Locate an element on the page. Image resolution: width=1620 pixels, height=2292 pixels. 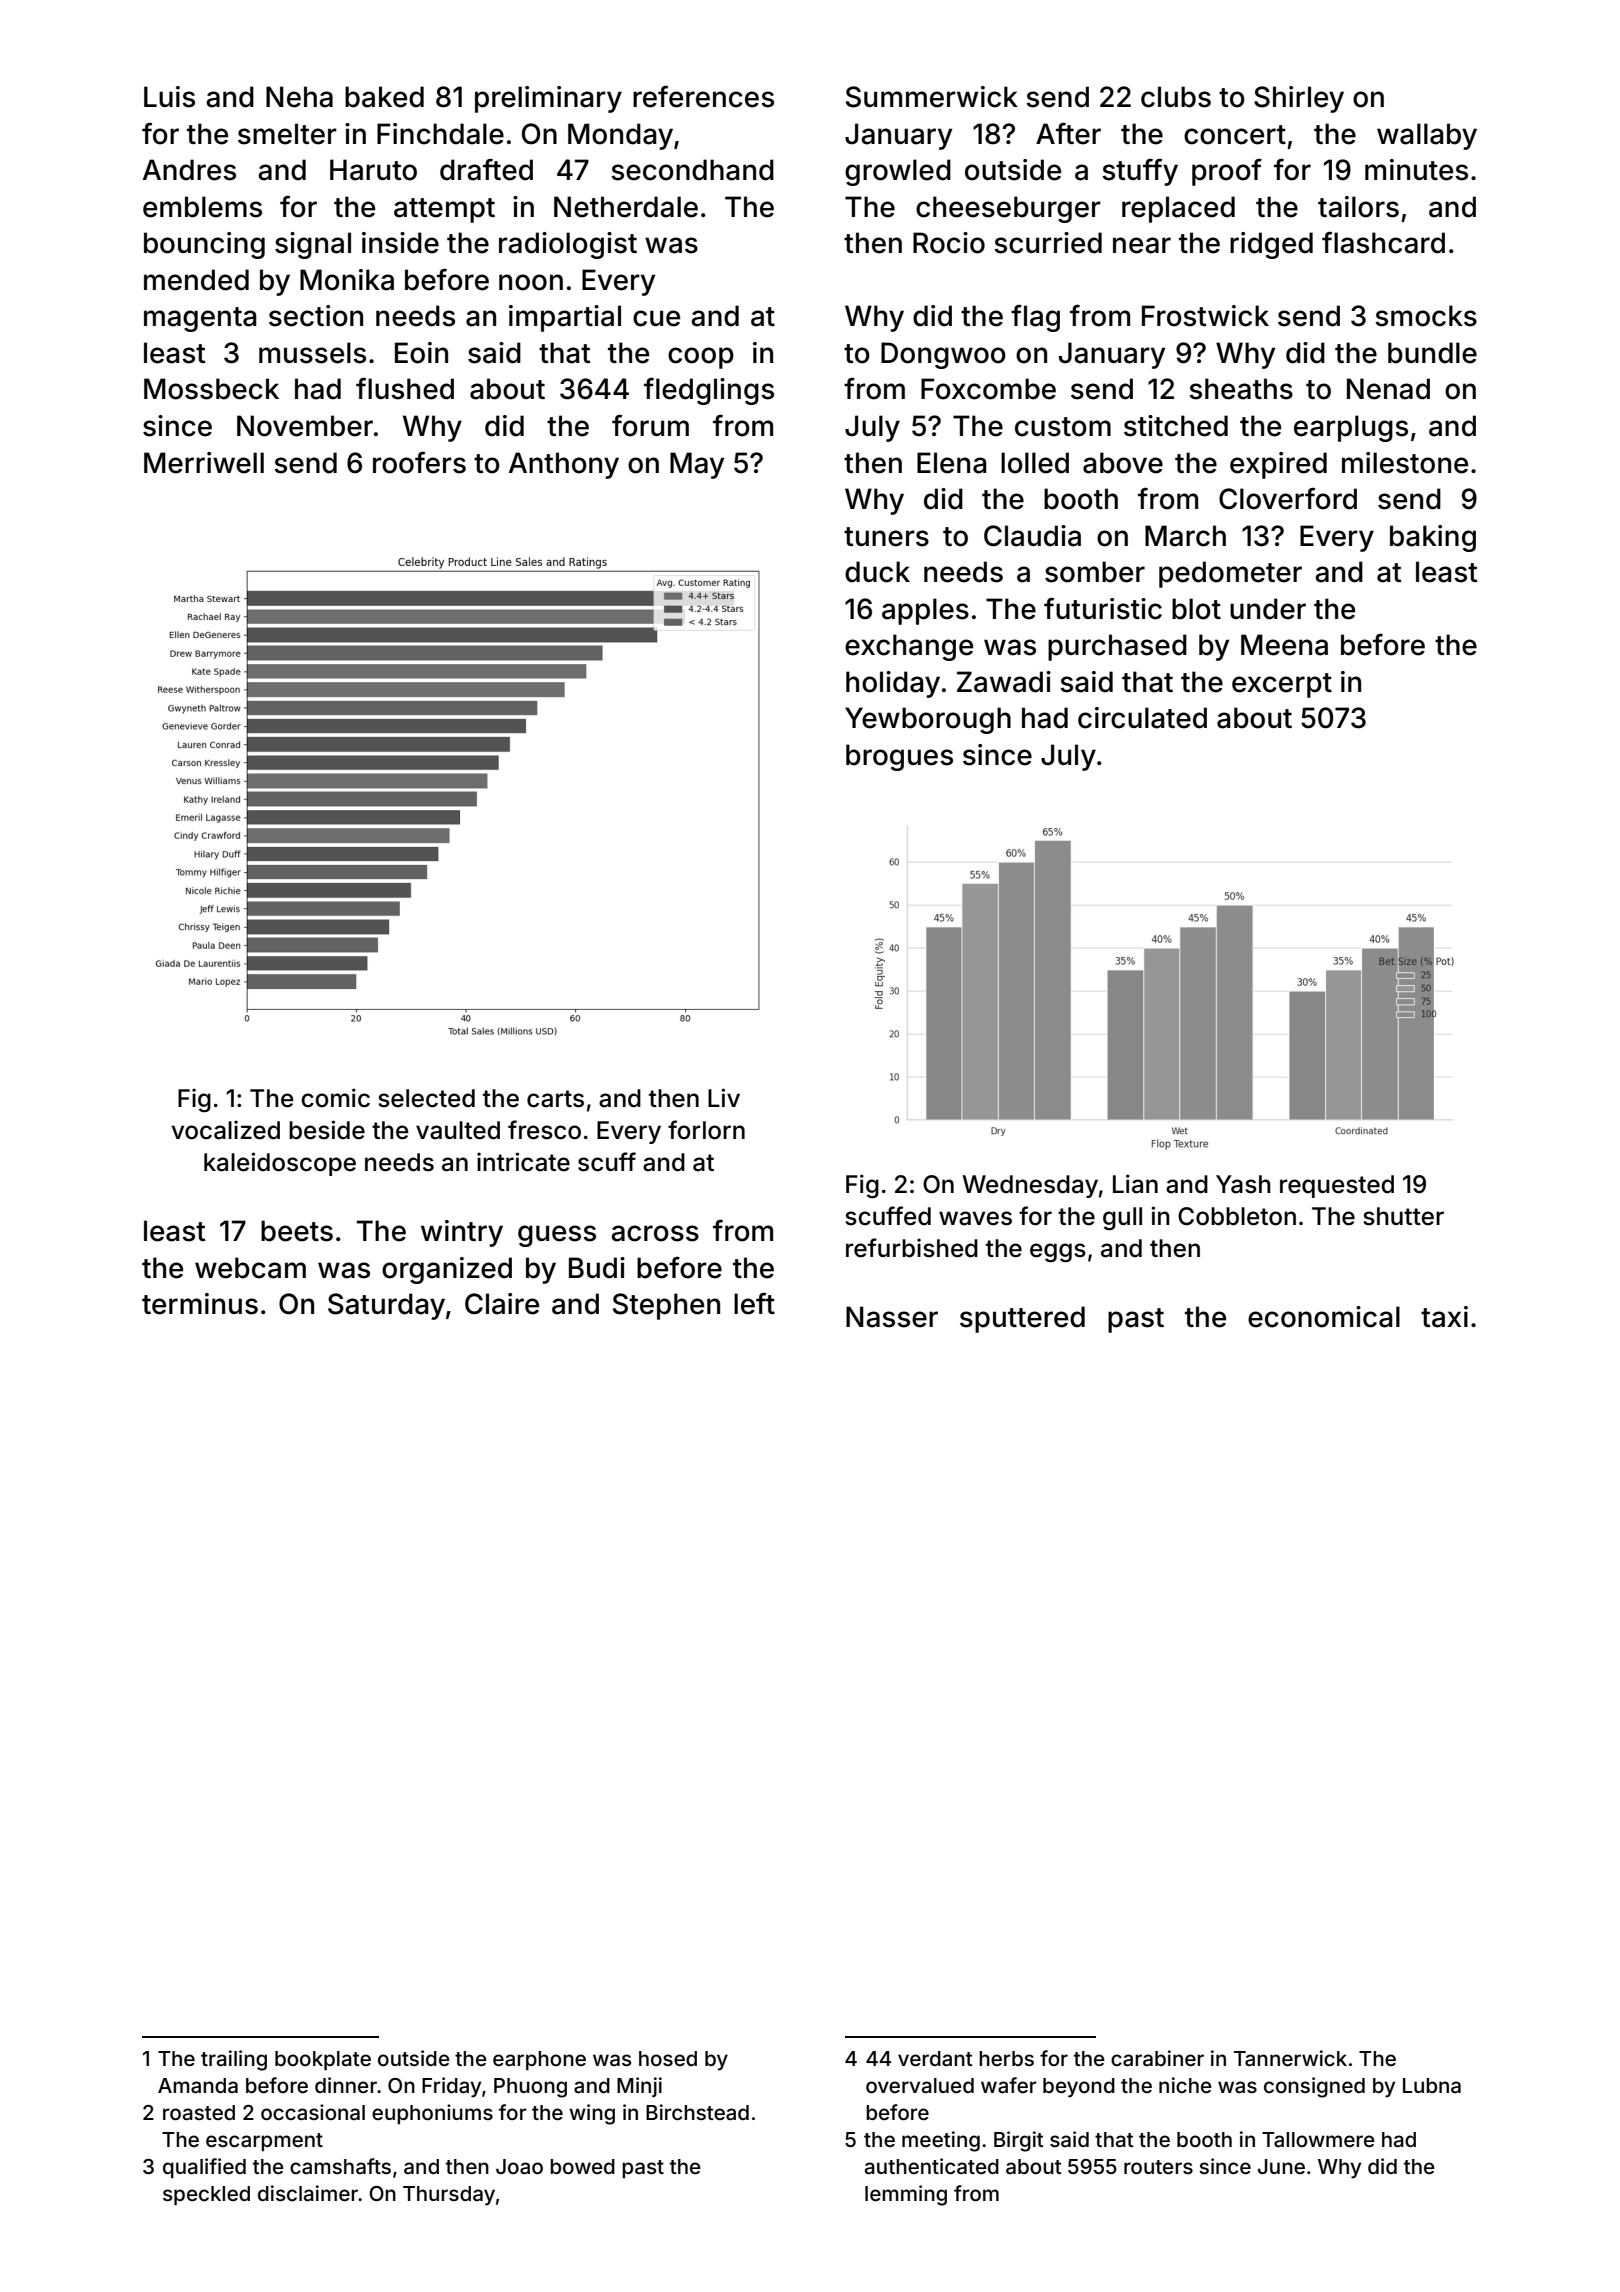
shutter is located at coordinates (1403, 1216).
